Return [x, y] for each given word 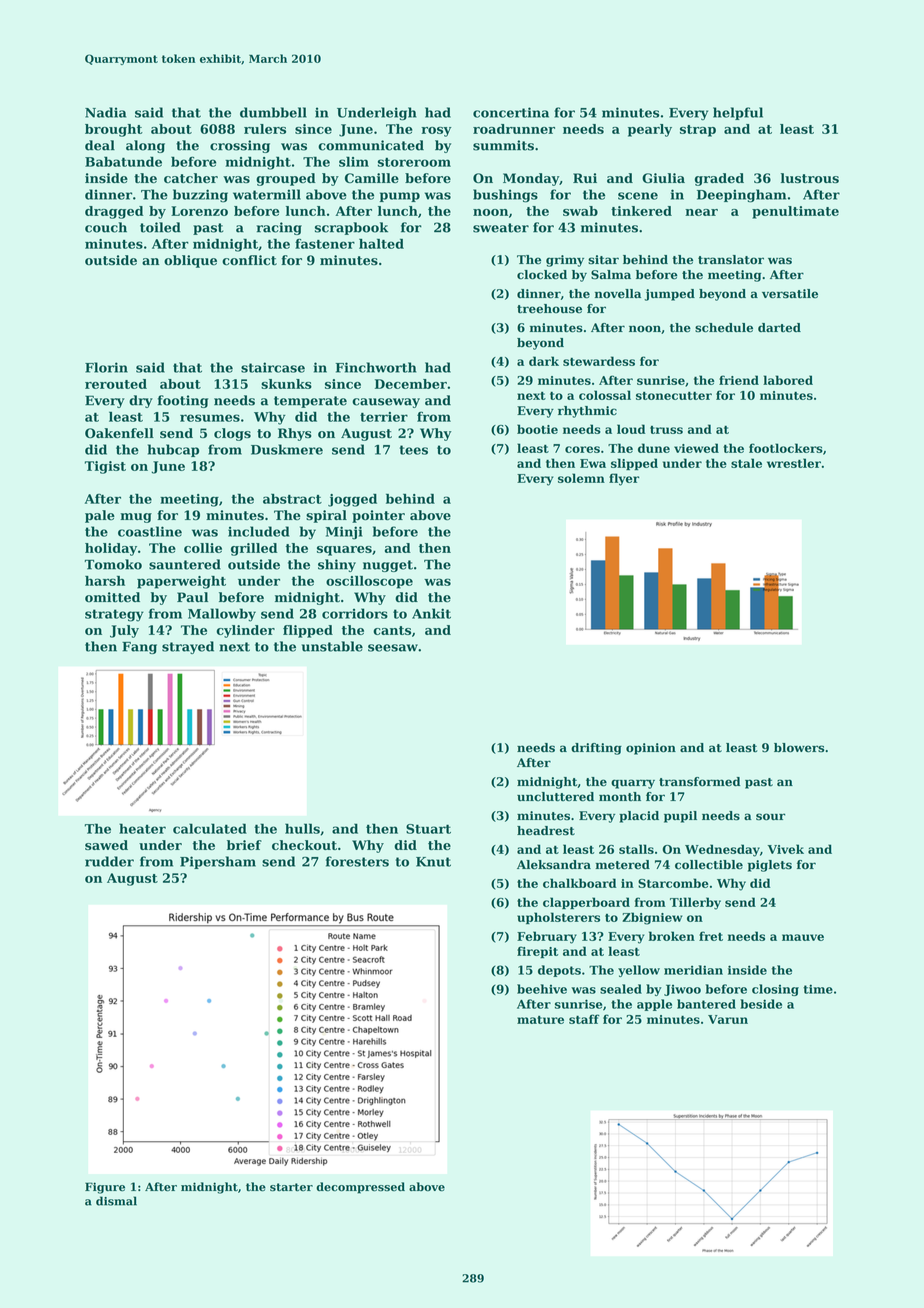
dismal [116, 1201]
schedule [724, 328]
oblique [190, 261]
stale [746, 463]
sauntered [185, 564]
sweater [501, 228]
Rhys [295, 434]
